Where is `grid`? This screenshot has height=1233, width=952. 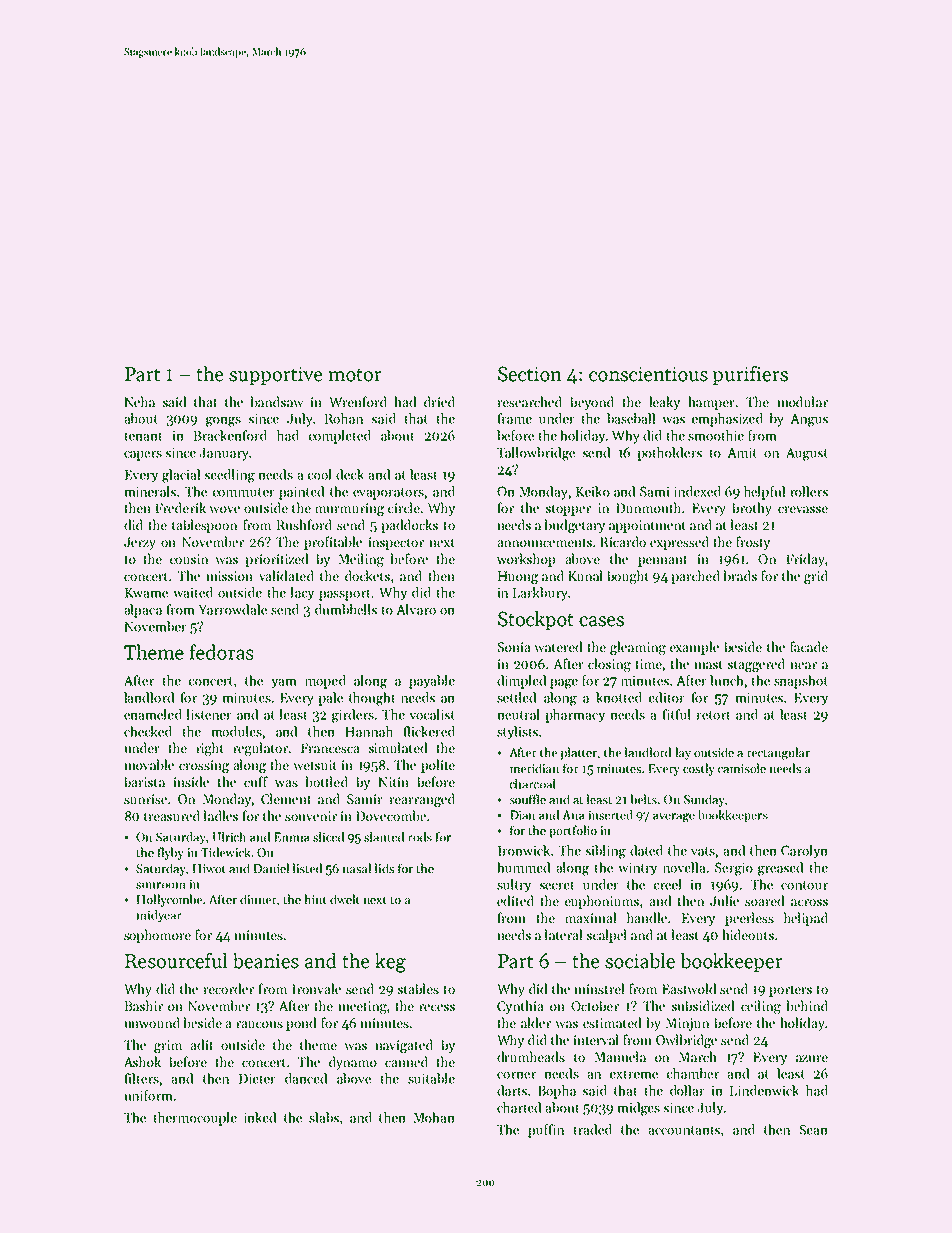
grid is located at coordinates (816, 577).
